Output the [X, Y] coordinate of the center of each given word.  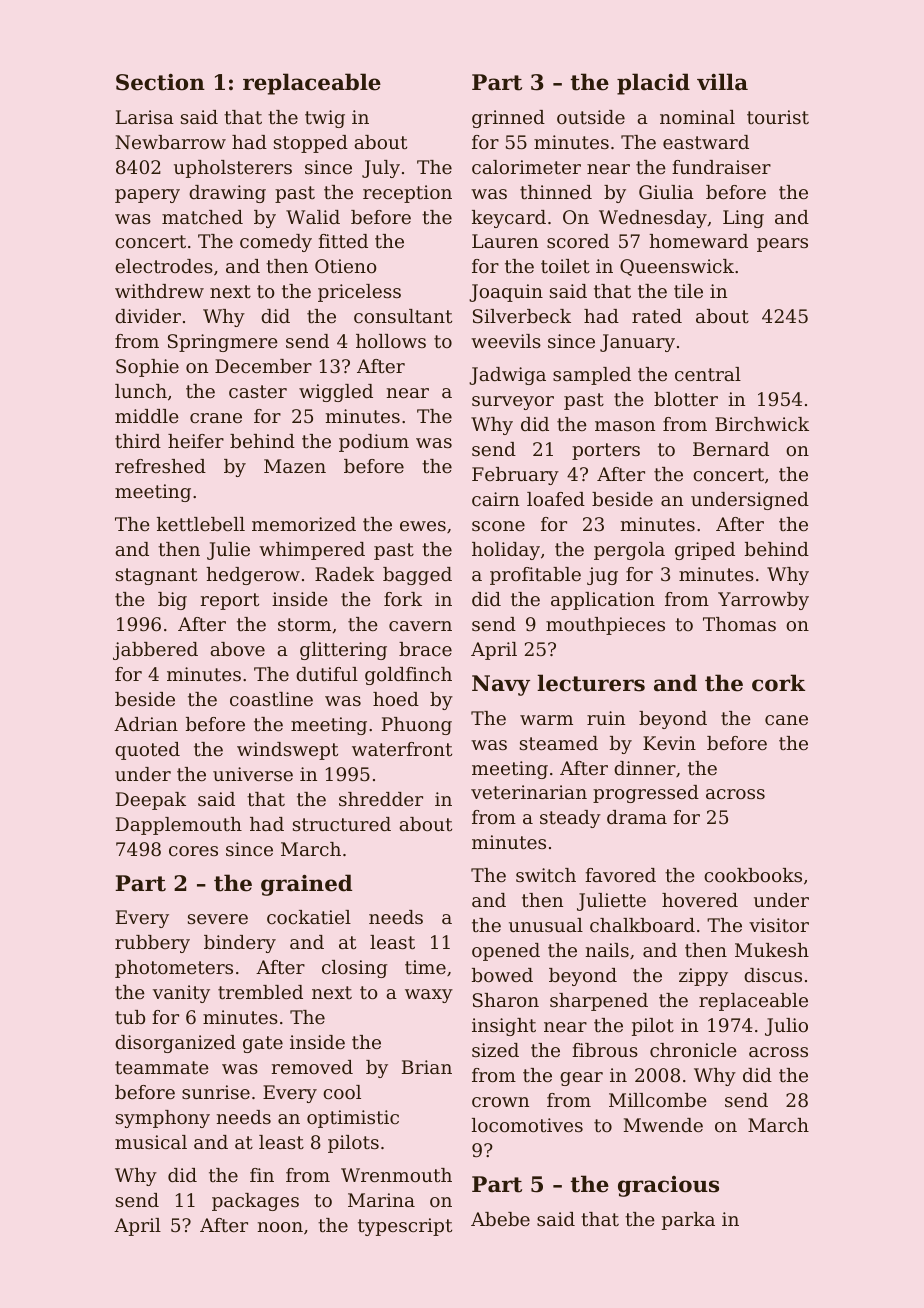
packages [255, 1202]
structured [342, 824]
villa [722, 82]
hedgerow [253, 576]
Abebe [500, 1219]
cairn [495, 499]
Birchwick [762, 424]
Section [160, 82]
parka [688, 1221]
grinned [508, 119]
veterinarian [529, 792]
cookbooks [753, 875]
